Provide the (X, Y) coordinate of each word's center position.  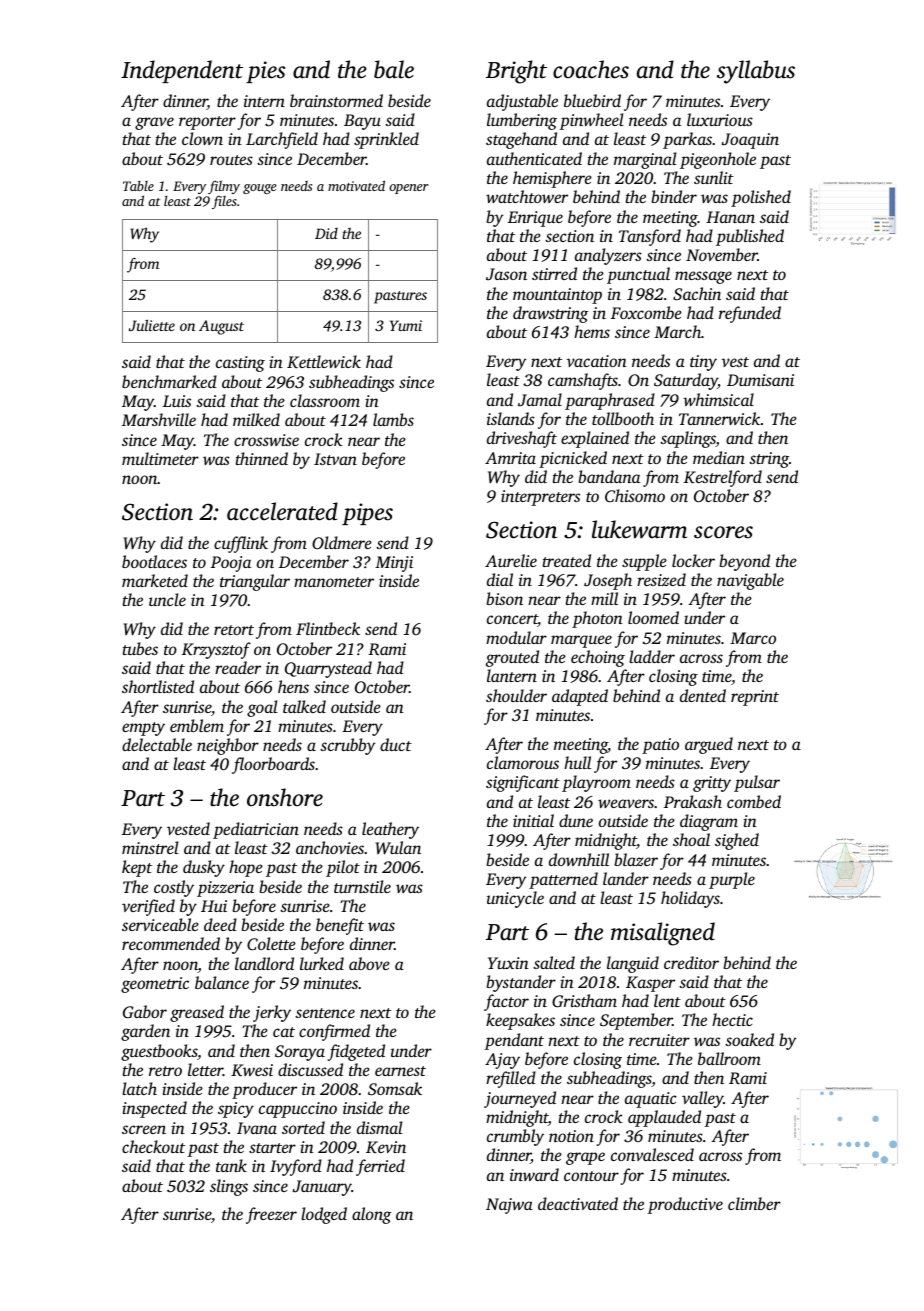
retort (234, 630)
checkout (153, 1146)
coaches (591, 69)
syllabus (756, 72)
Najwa (509, 1206)
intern (264, 101)
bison (504, 598)
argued (709, 745)
